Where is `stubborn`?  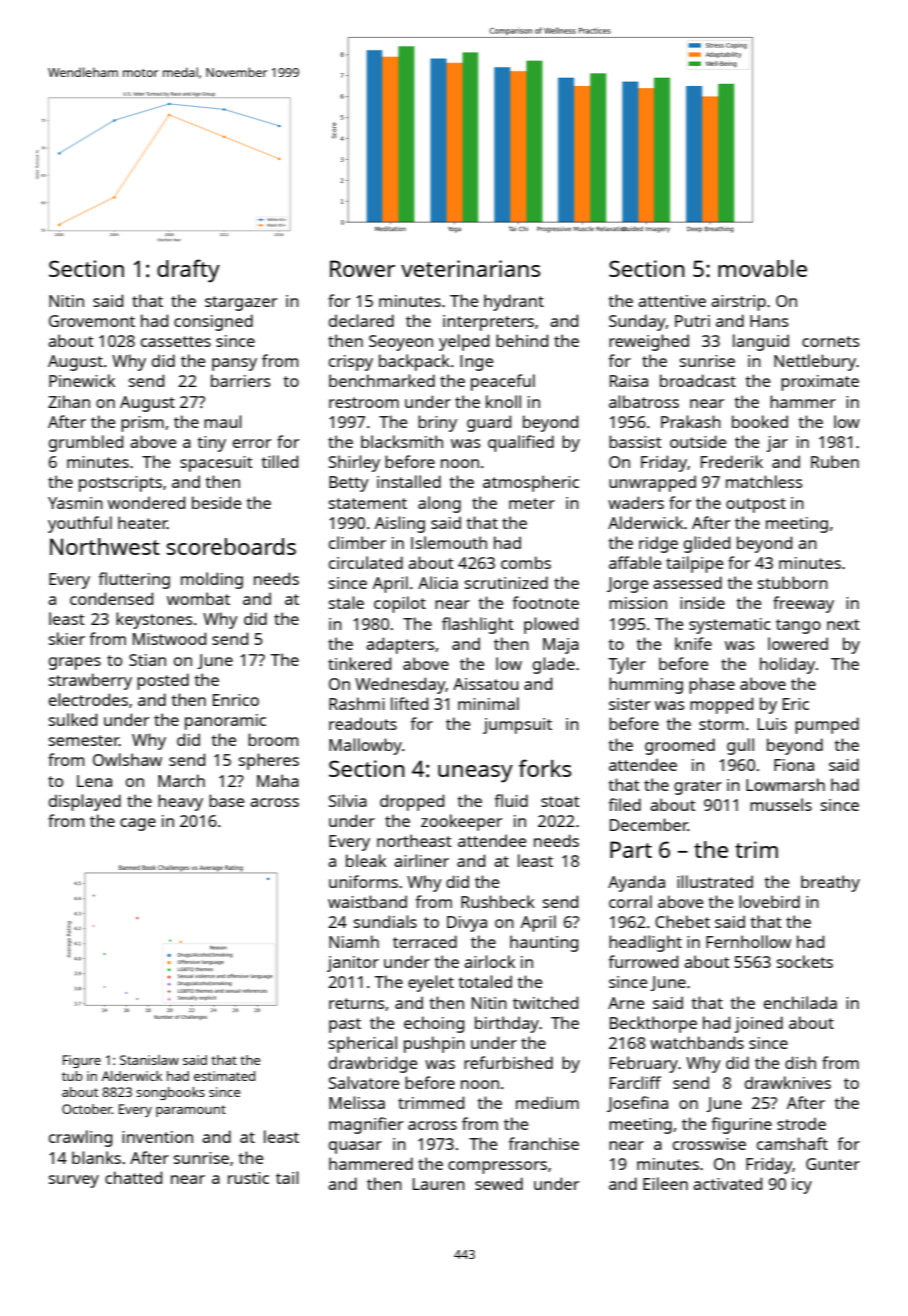
stubborn is located at coordinates (793, 582).
